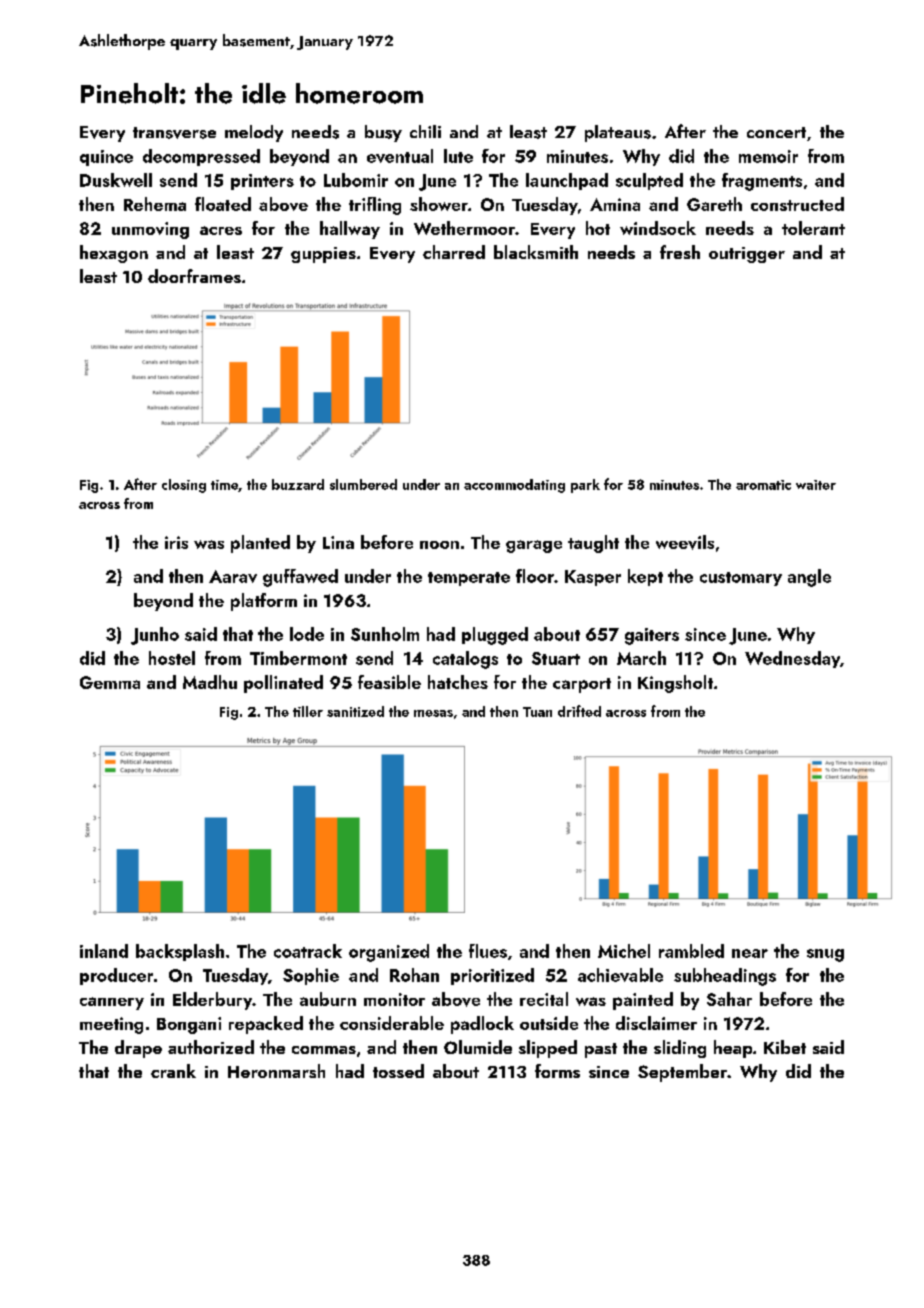 The width and height of the screenshot is (924, 1308). Describe the element at coordinates (180, 952) in the screenshot. I see `backsplash` at that location.
